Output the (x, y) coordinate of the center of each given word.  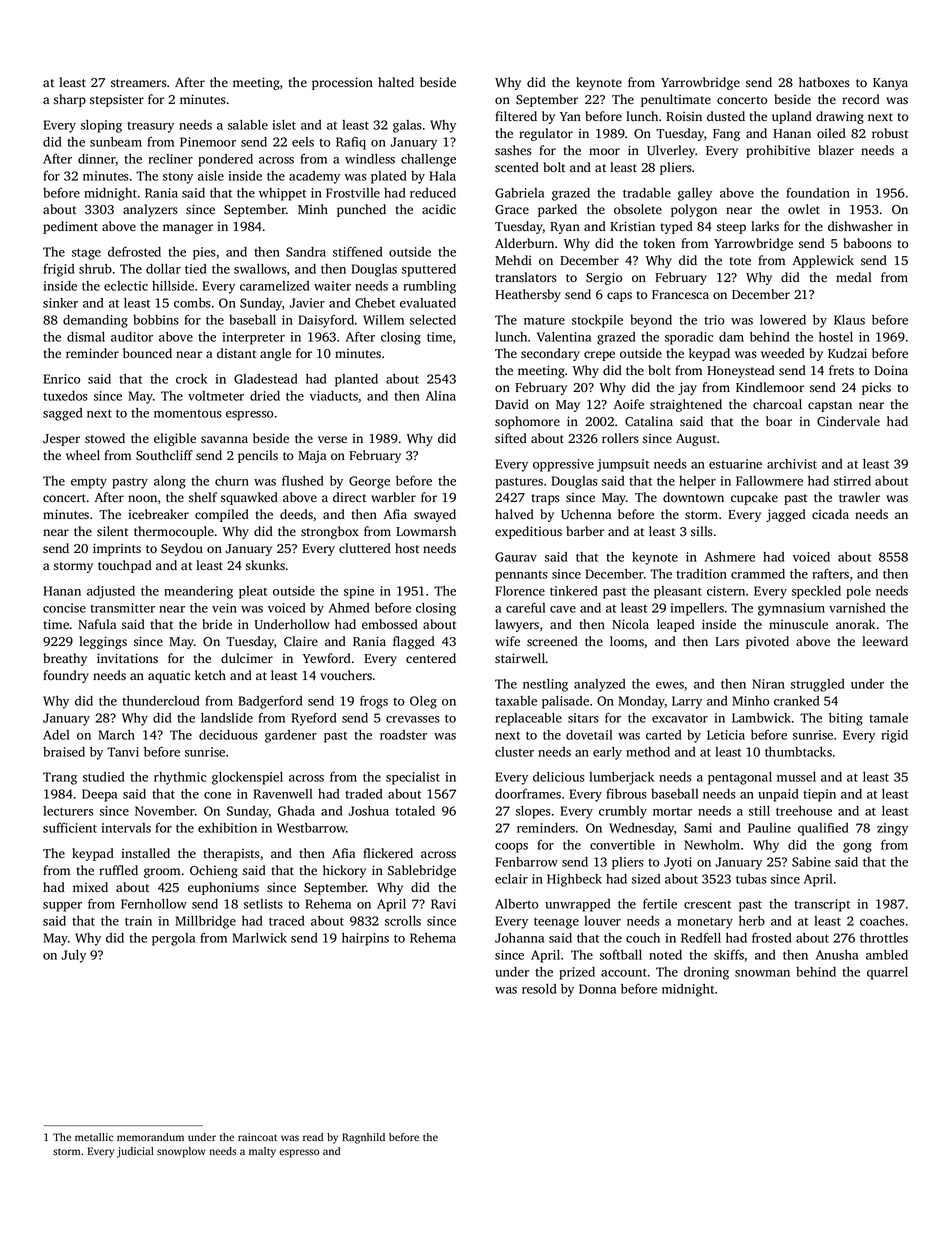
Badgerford (270, 702)
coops (511, 848)
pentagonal (740, 778)
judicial (135, 1152)
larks (765, 226)
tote (740, 261)
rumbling (429, 287)
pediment (70, 227)
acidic (439, 209)
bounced (147, 353)
